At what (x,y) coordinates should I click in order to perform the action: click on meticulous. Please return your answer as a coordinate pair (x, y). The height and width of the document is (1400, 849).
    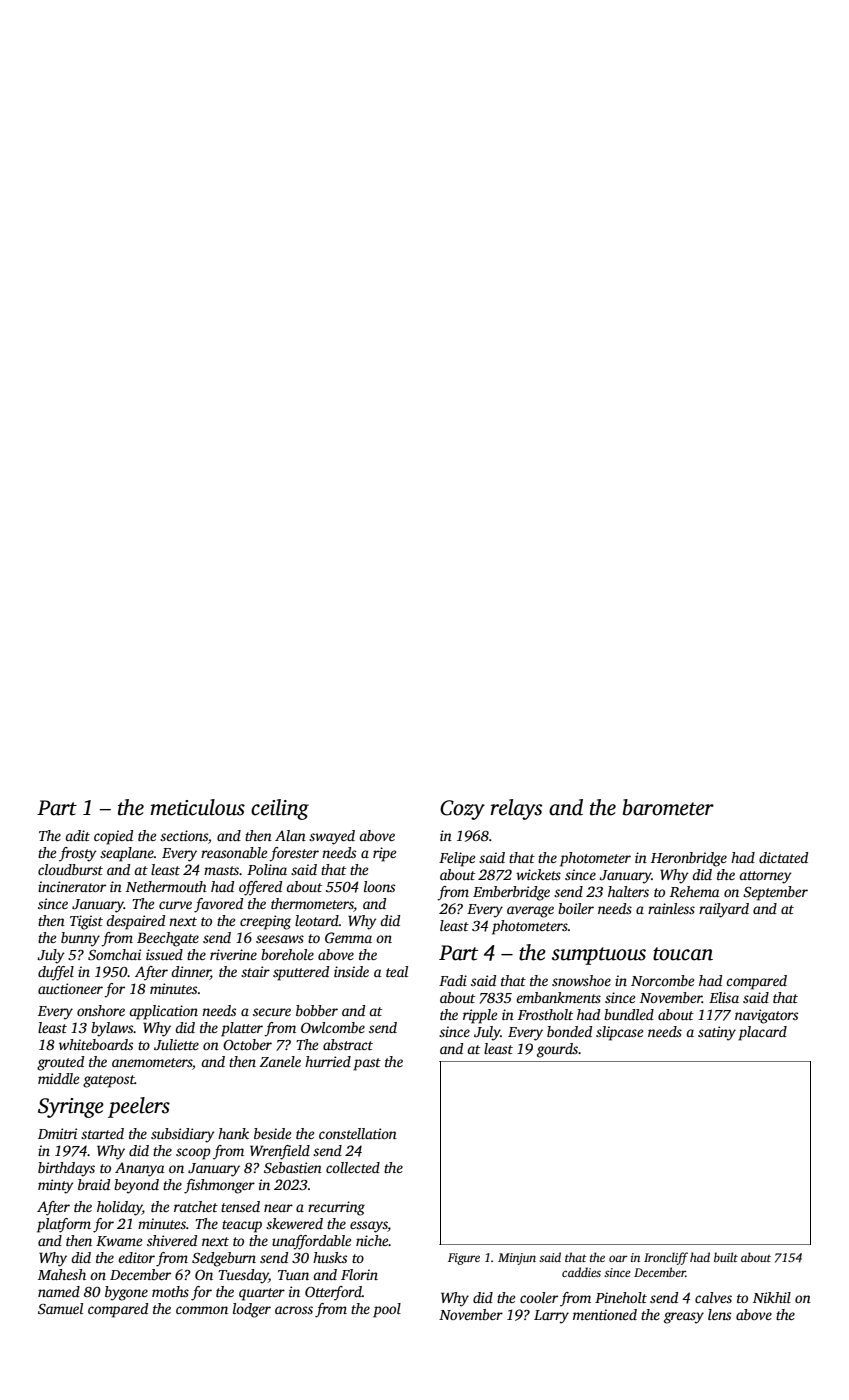
    Looking at the image, I should click on (197, 807).
